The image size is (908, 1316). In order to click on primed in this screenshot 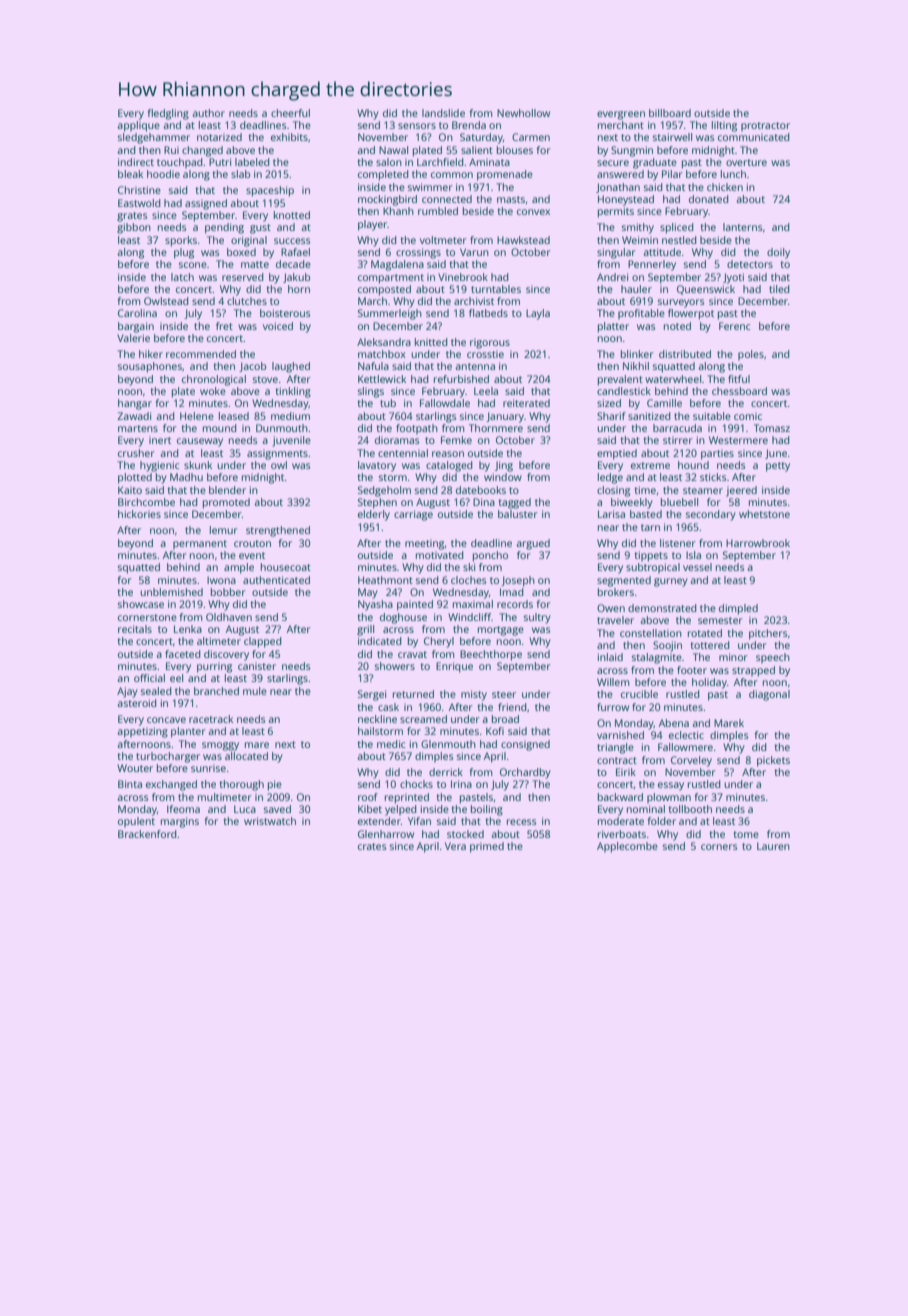, I will do `click(487, 847)`.
